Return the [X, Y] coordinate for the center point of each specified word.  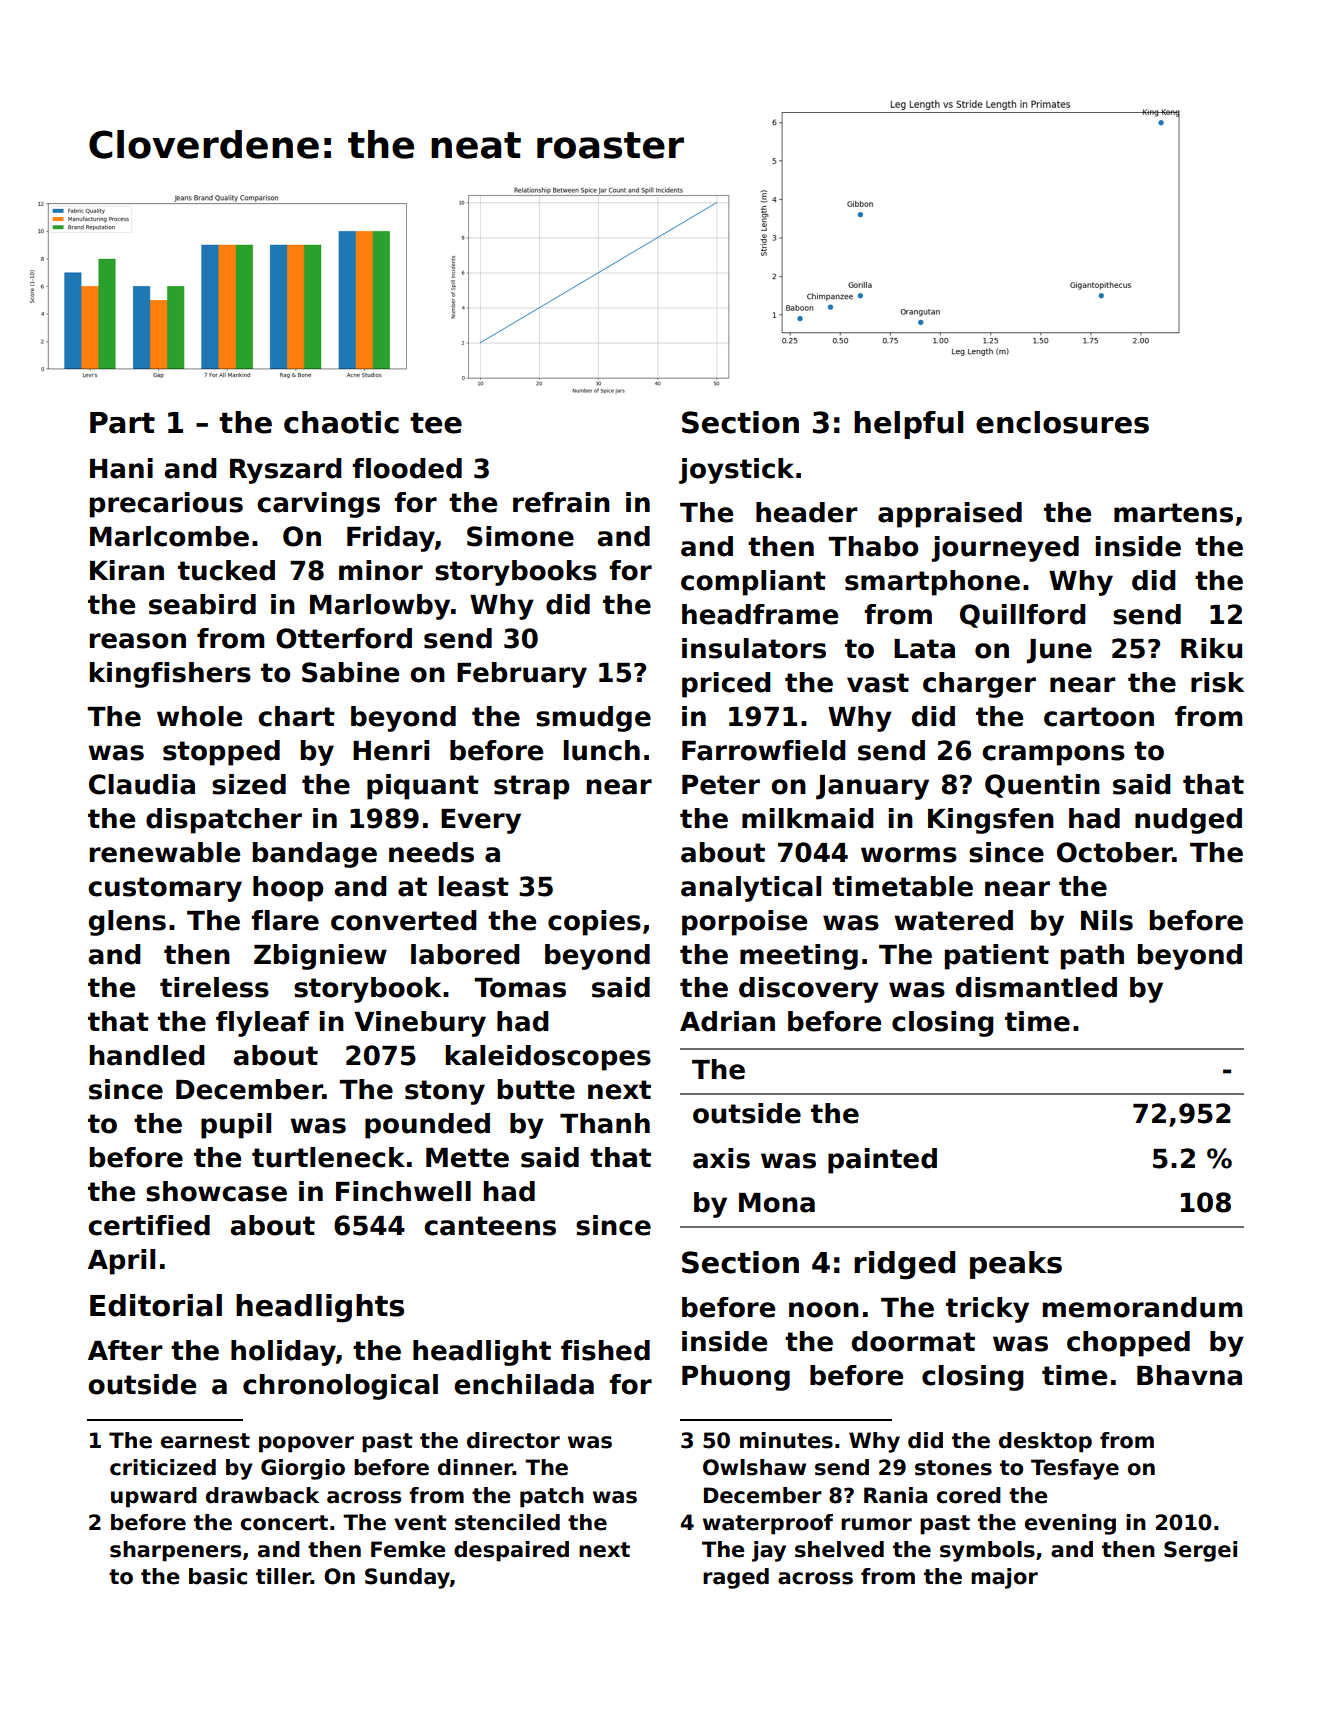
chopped [1128, 1344]
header [806, 512]
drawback [262, 1495]
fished [605, 1350]
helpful [908, 425]
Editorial [156, 1305]
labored [465, 954]
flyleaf [262, 1024]
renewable [165, 852]
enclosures [1062, 422]
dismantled [1036, 987]
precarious [166, 505]
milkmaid [808, 818]
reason [138, 641]
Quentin [1042, 786]
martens [1173, 513]
